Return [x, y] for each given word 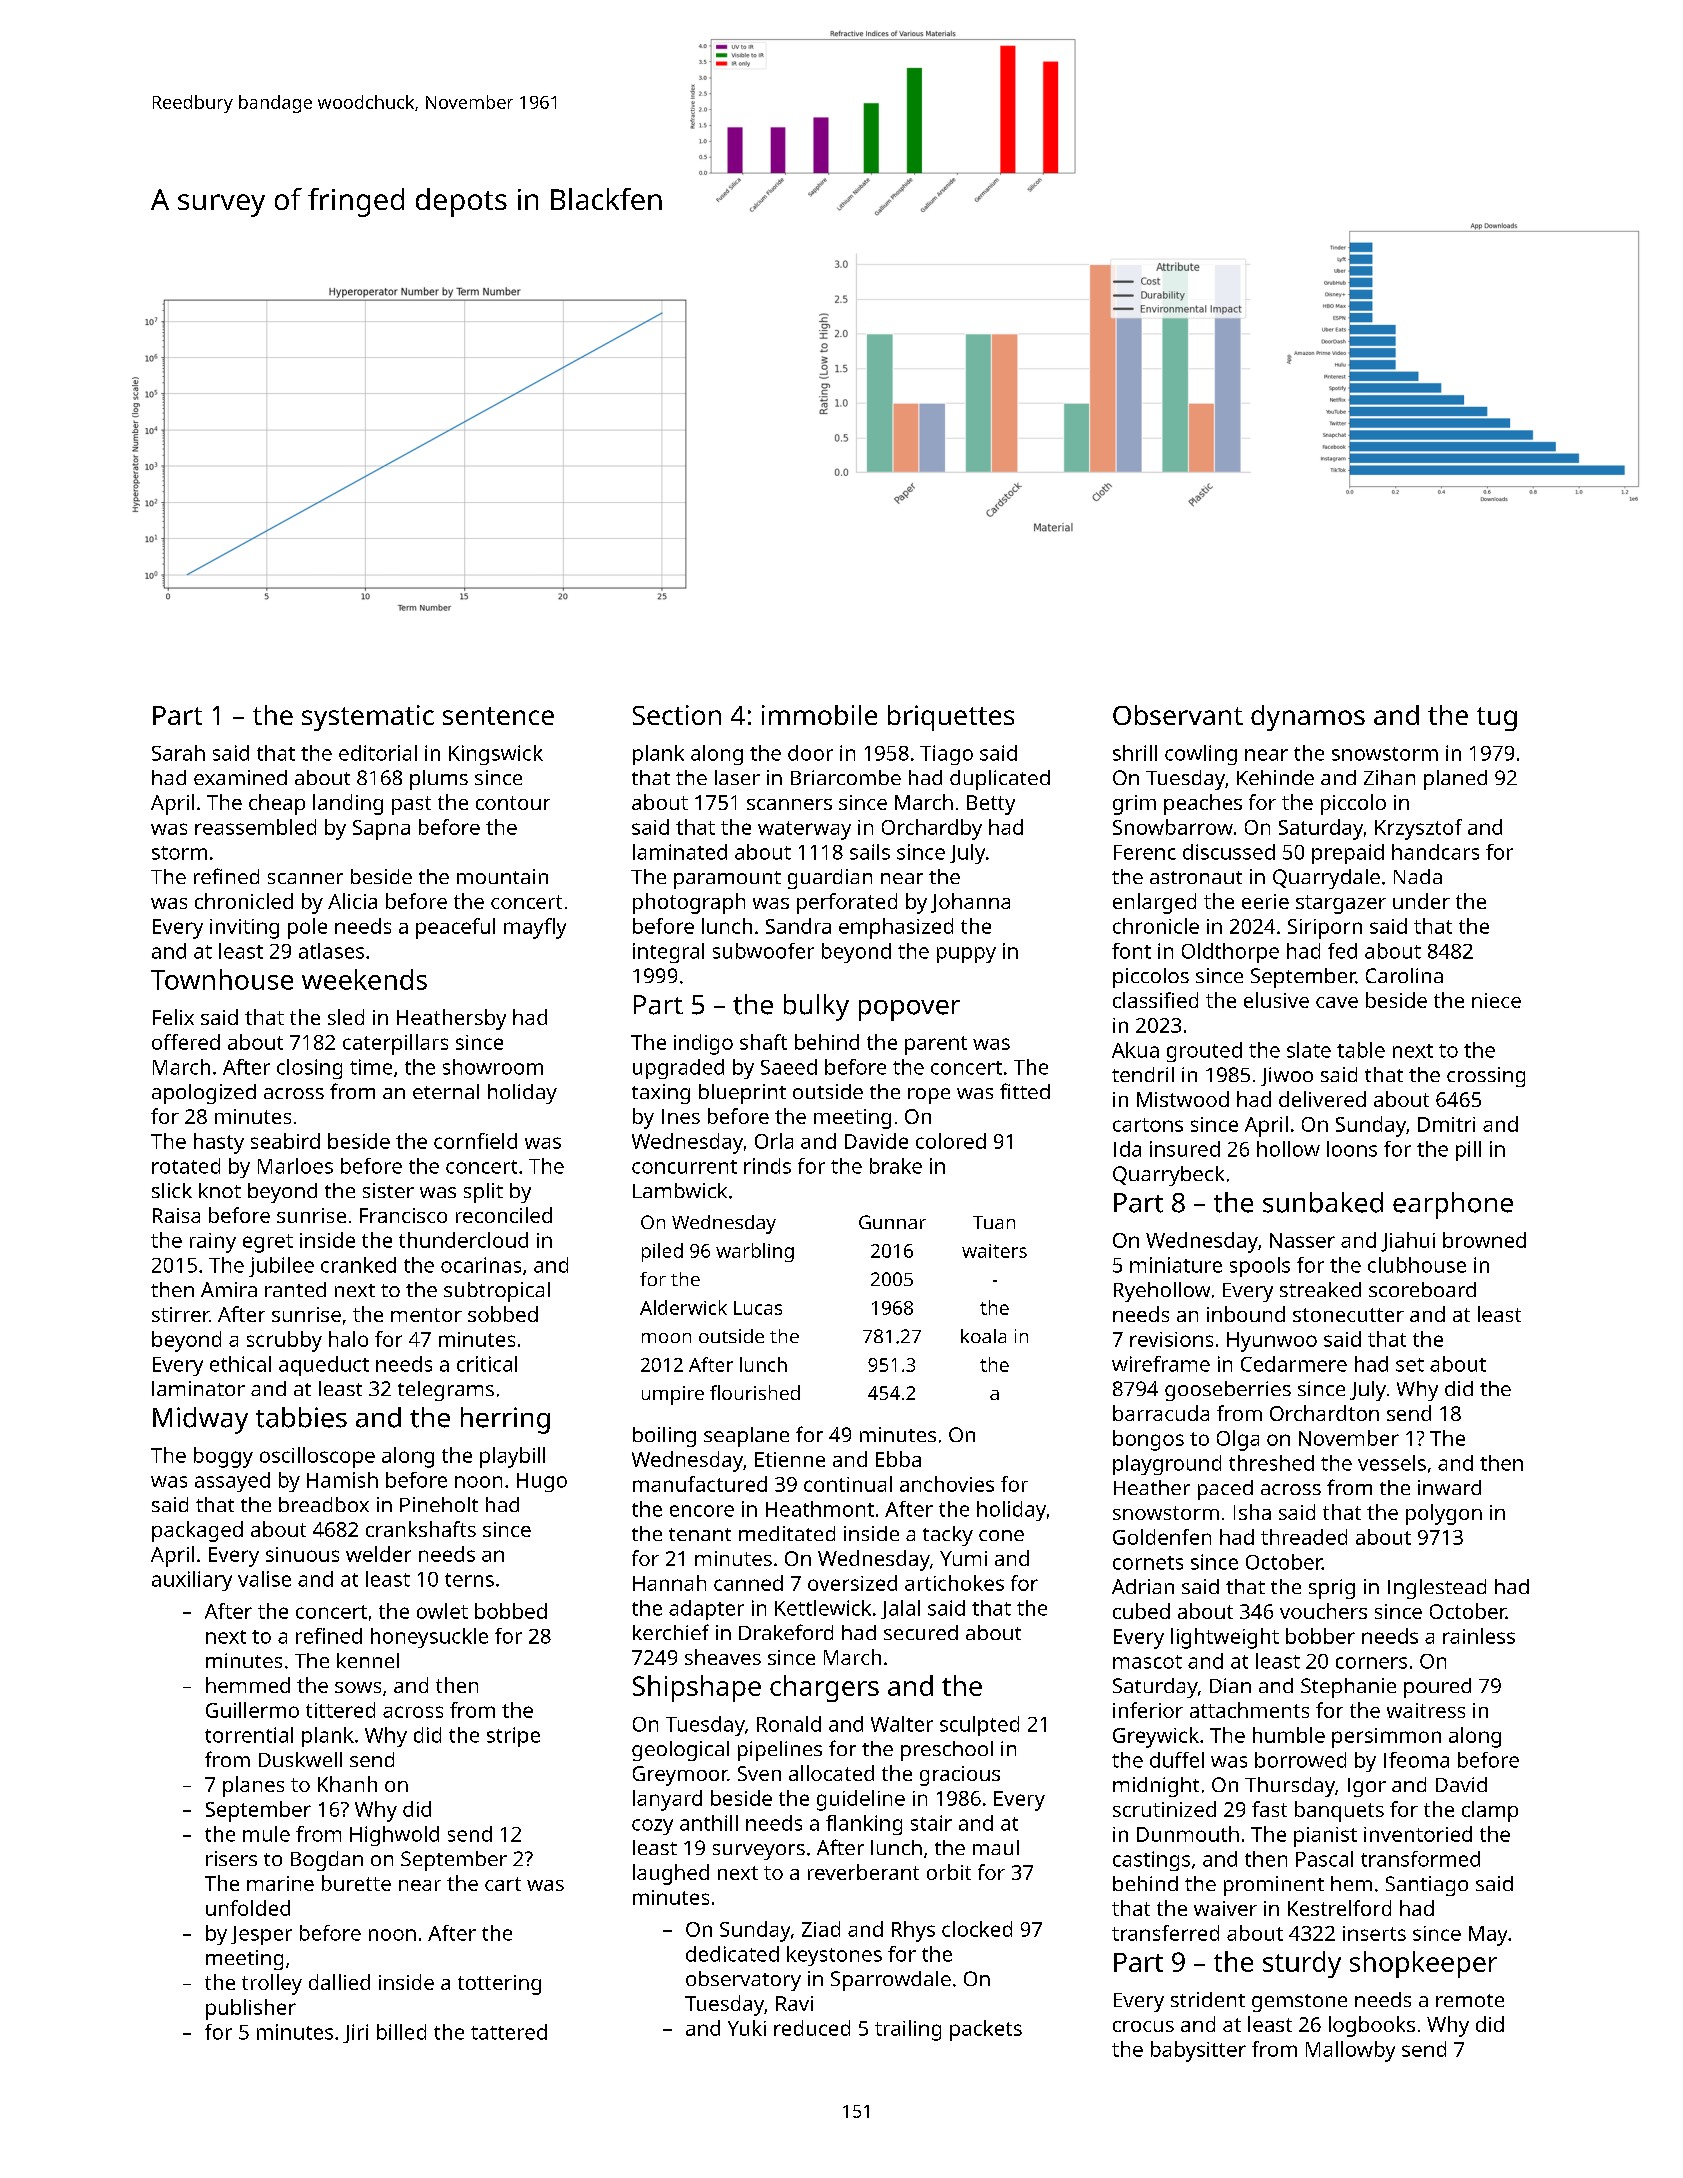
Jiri [355, 2033]
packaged [197, 1531]
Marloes [295, 1166]
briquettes [951, 718]
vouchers [1323, 1611]
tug [1497, 719]
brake [896, 1166]
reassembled [255, 827]
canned [748, 1583]
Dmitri [1446, 1124]
